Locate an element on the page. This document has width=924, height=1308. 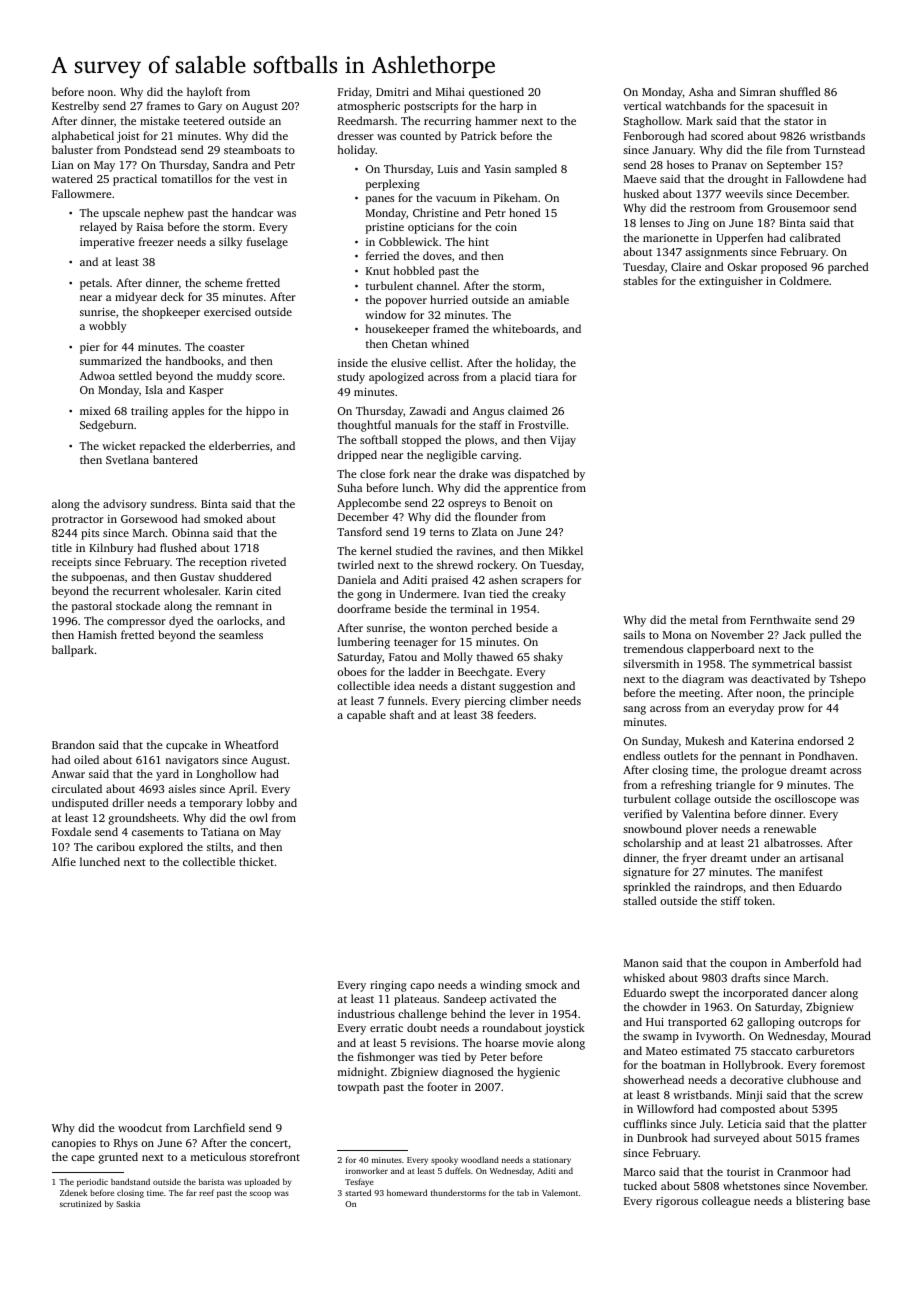
shuffled is located at coordinates (800, 91).
